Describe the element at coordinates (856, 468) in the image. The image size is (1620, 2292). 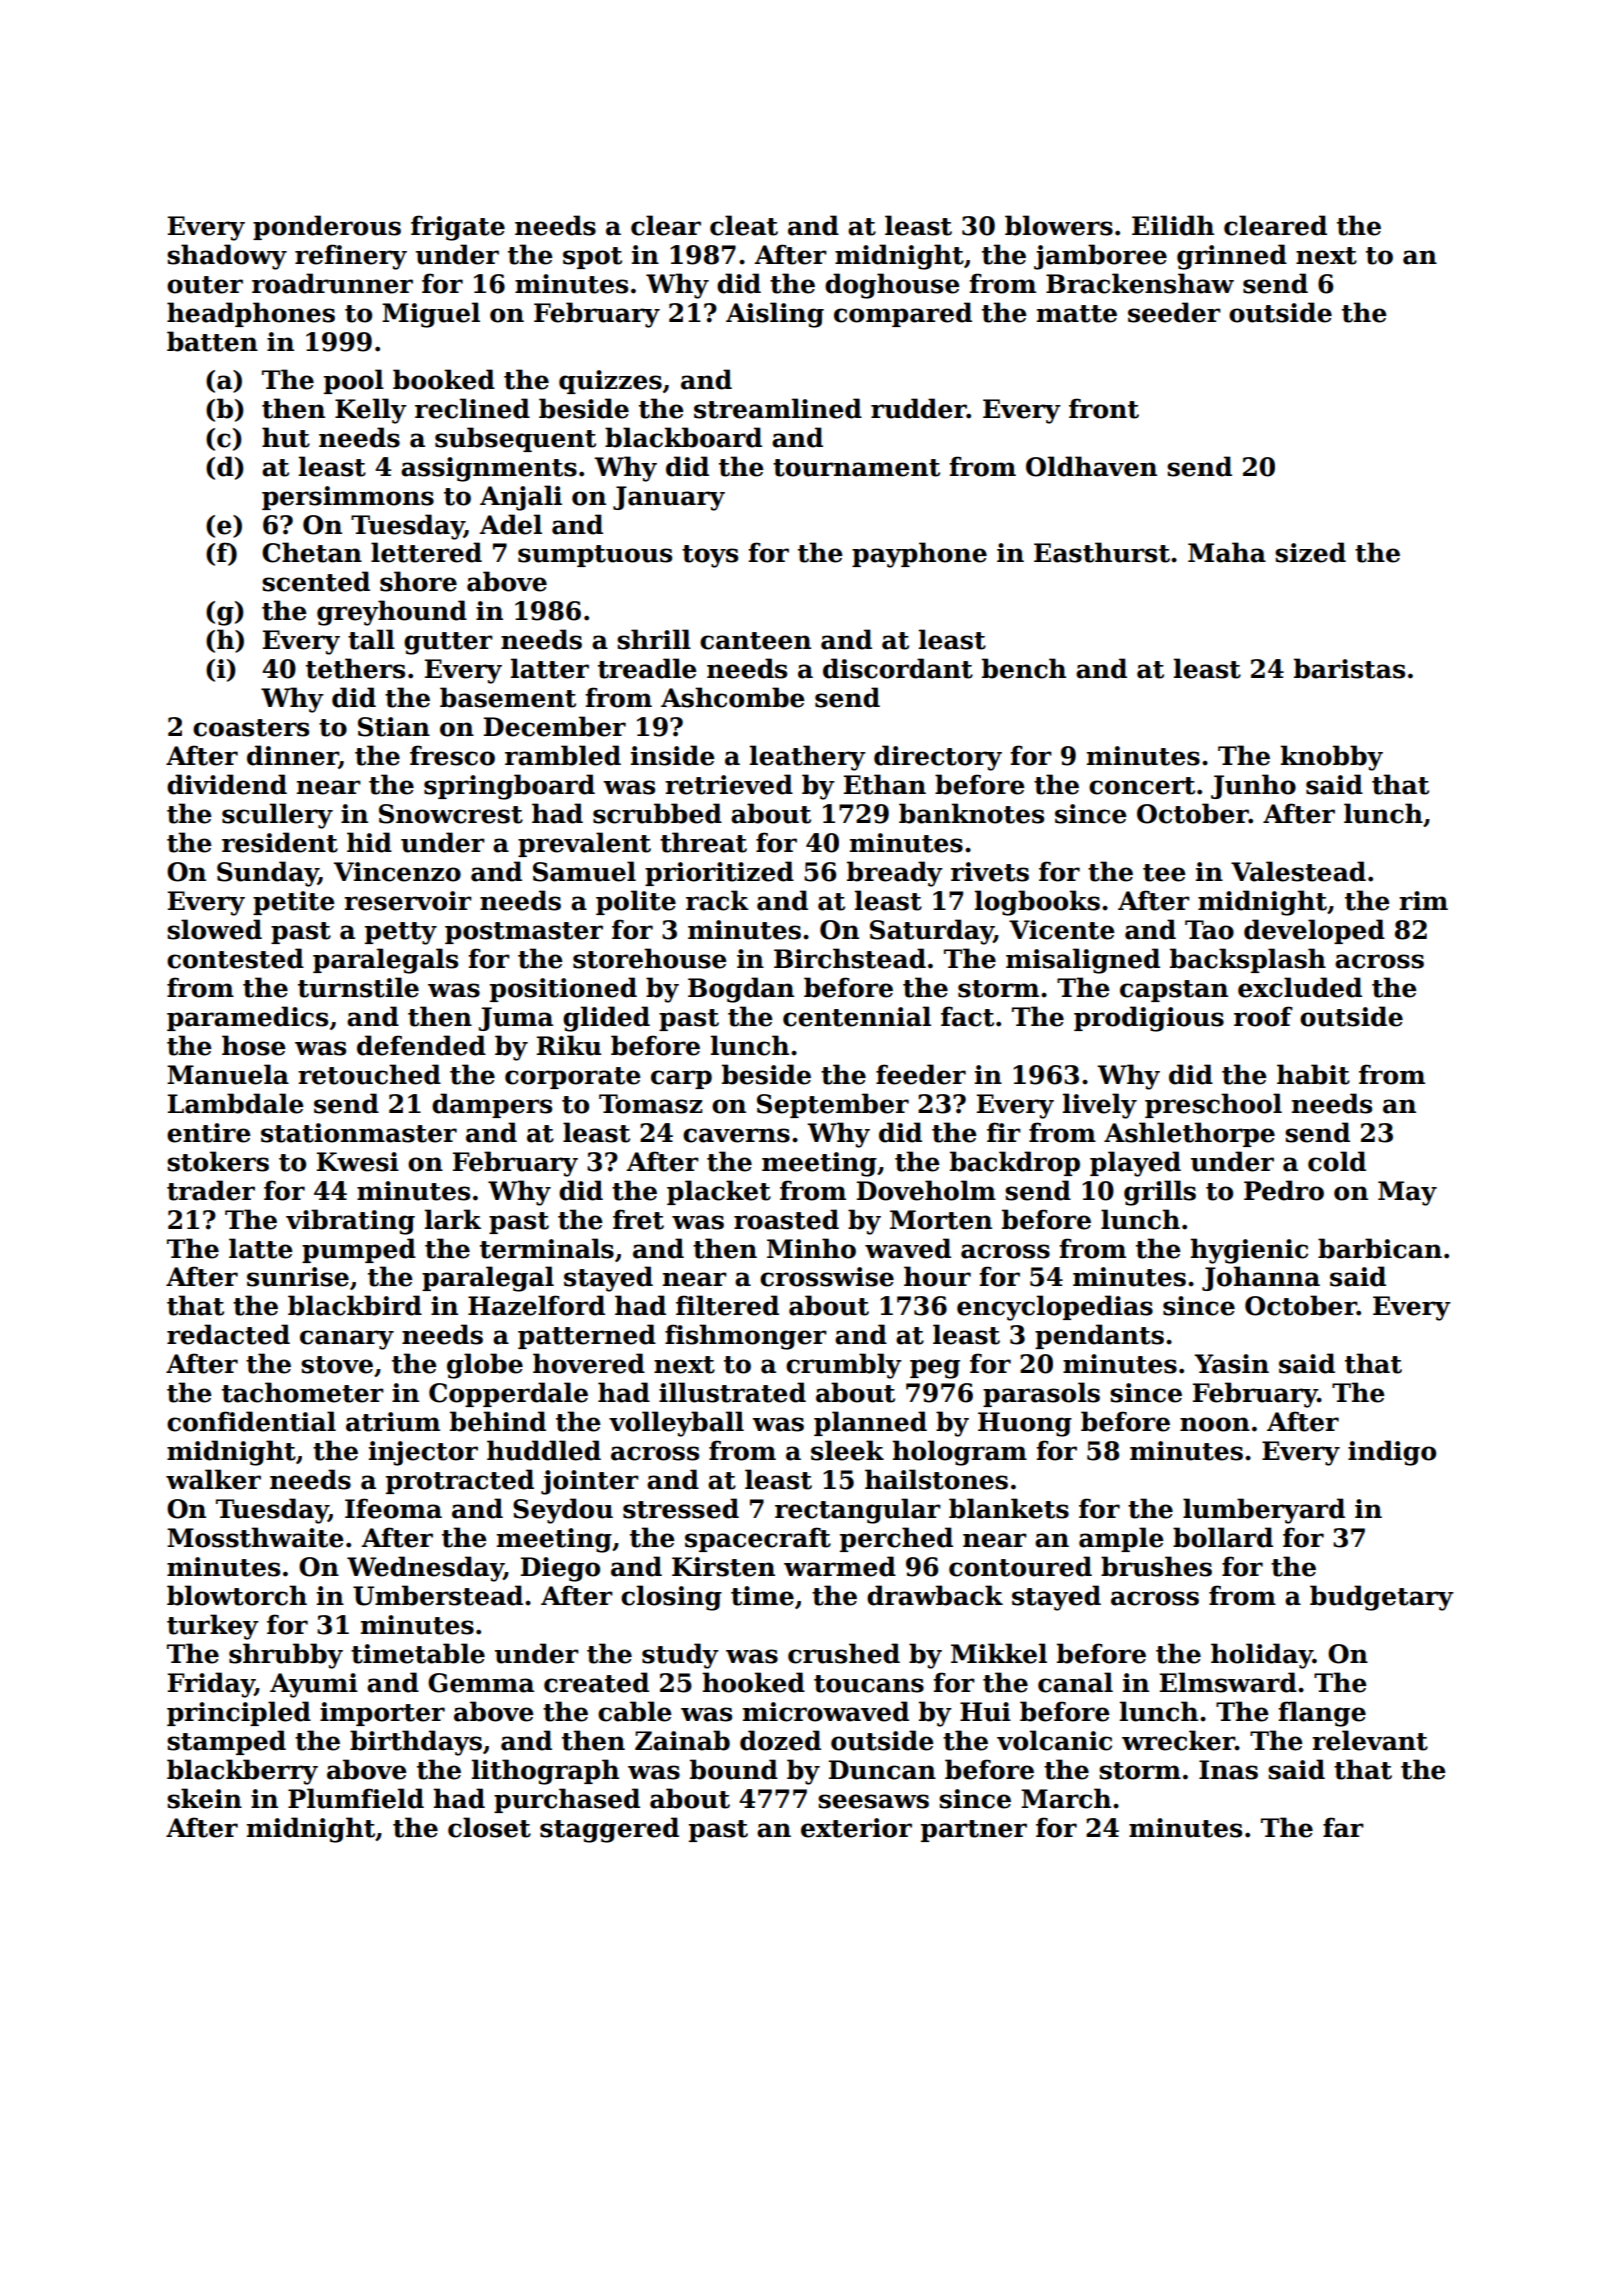
I see `tournament` at that location.
